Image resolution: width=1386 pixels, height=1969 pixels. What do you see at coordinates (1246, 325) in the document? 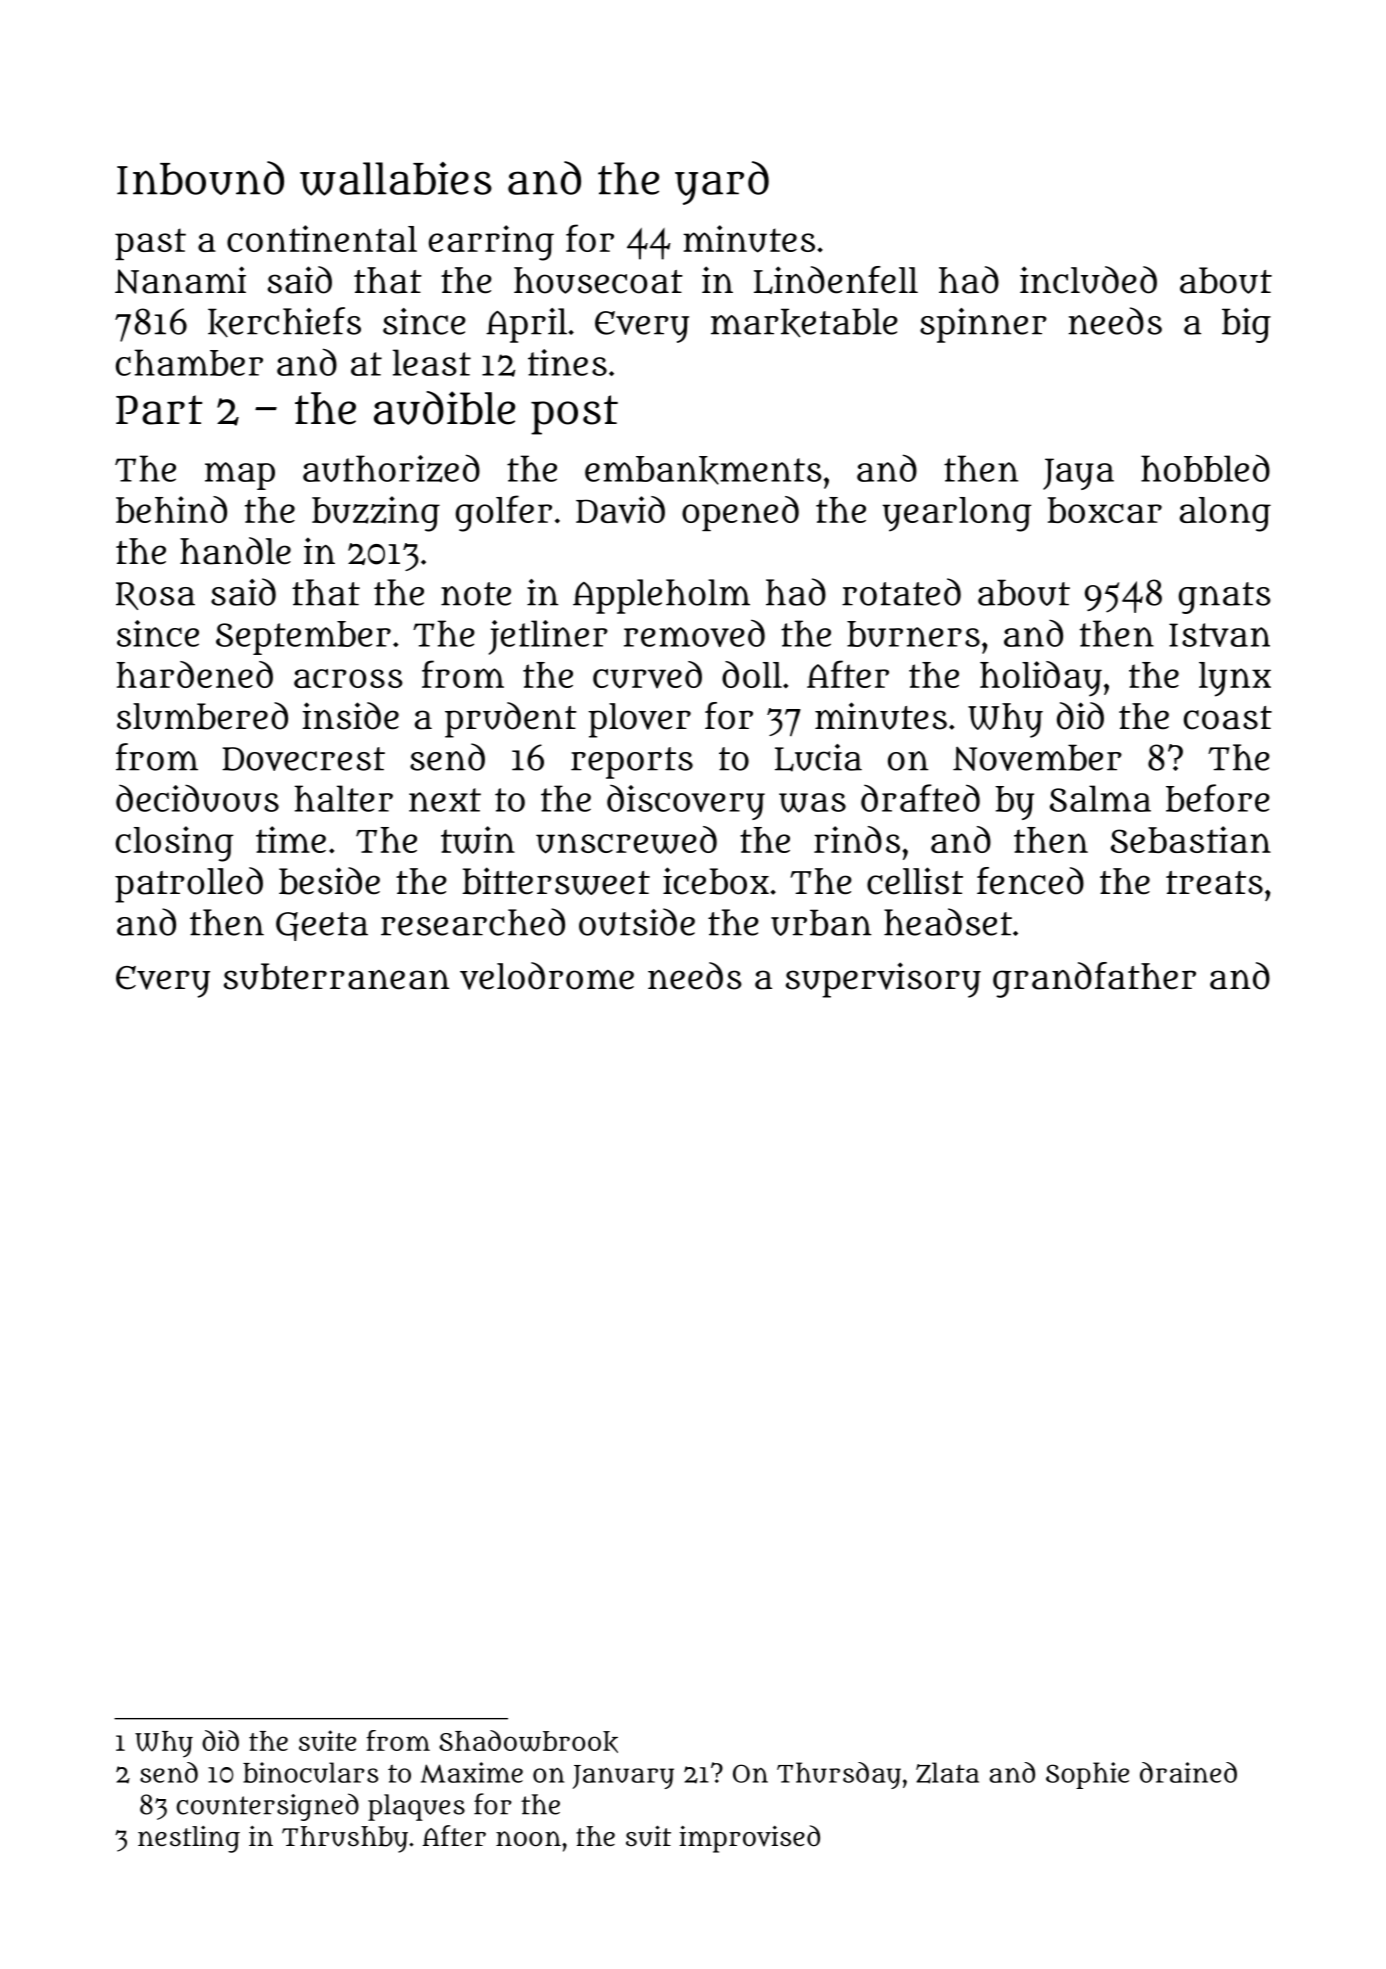
I see `big` at bounding box center [1246, 325].
